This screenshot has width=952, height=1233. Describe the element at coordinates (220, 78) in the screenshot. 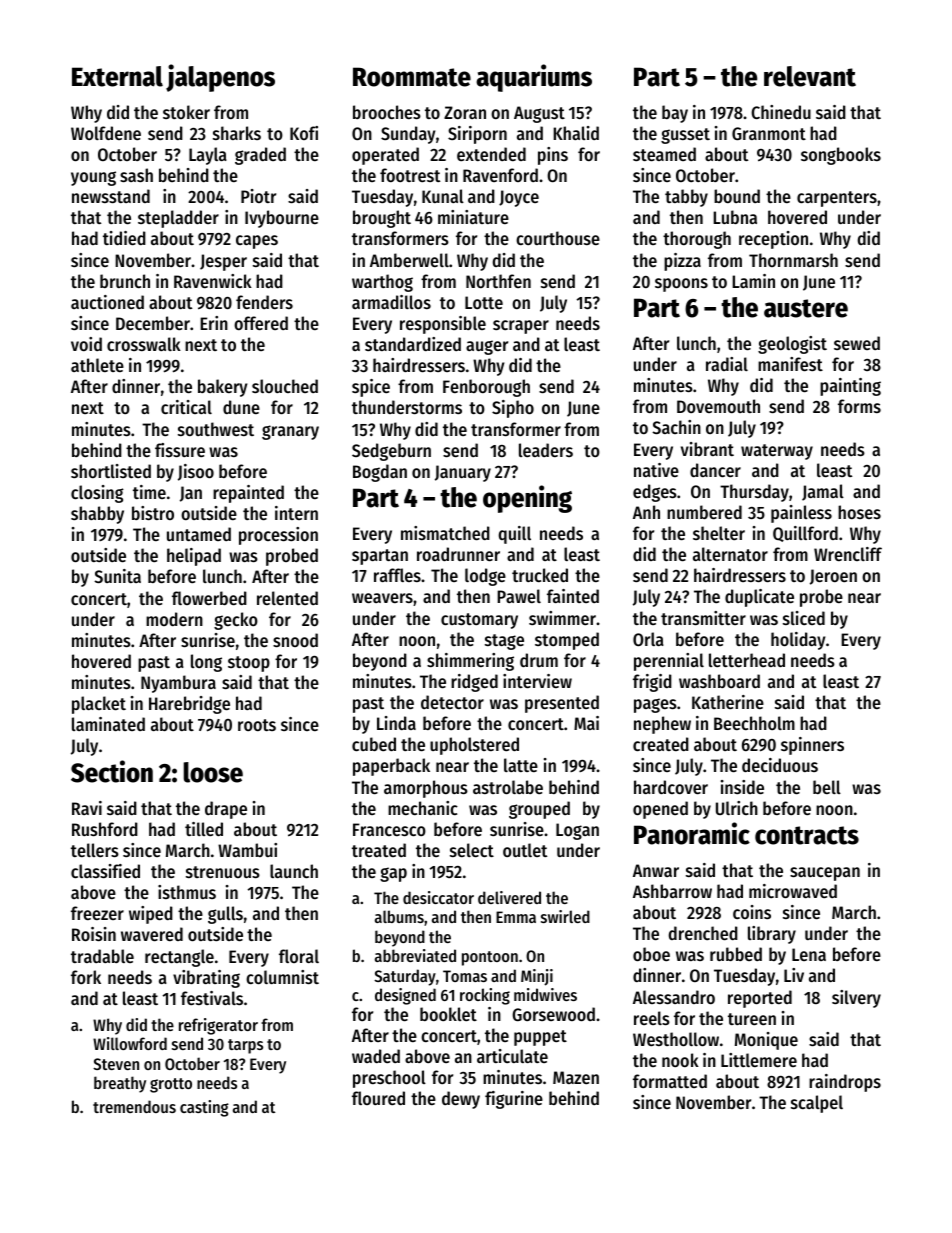

I see `jalapenos` at that location.
